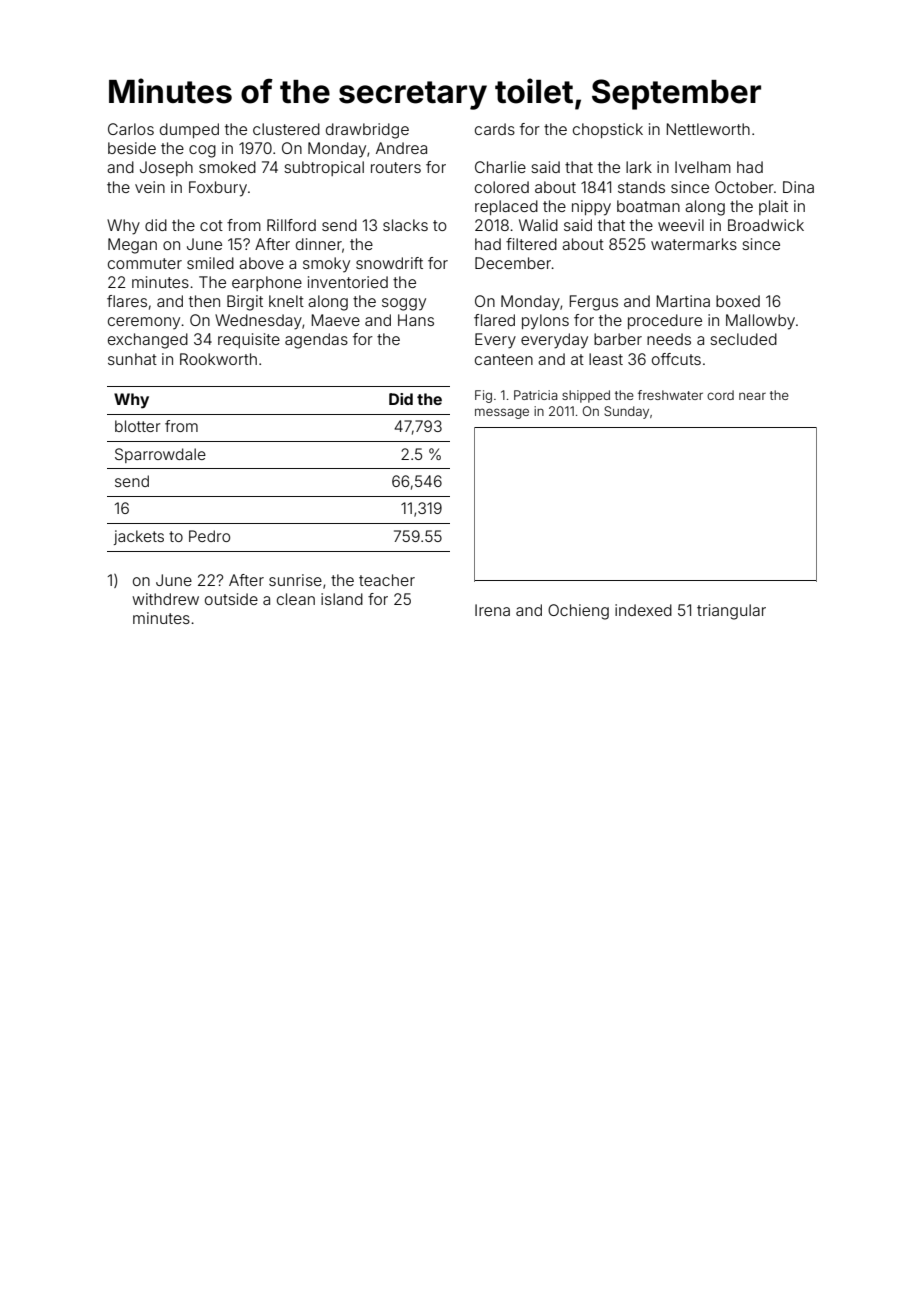  What do you see at coordinates (296, 599) in the screenshot?
I see `clean` at bounding box center [296, 599].
